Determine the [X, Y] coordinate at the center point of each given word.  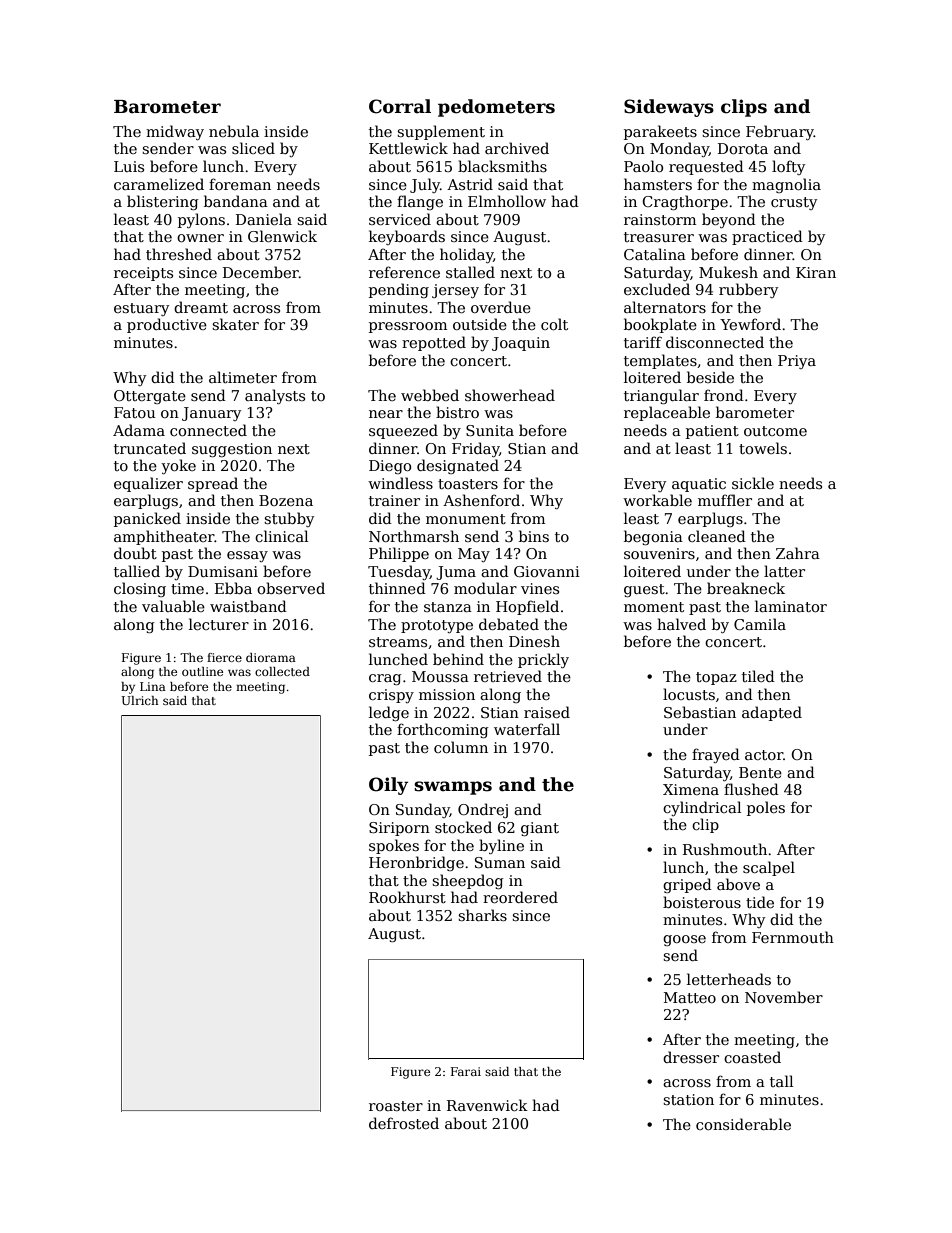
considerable [743, 1124]
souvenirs [659, 553]
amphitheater [164, 537]
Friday [475, 449]
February [780, 132]
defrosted [404, 1123]
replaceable [667, 413]
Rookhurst [407, 897]
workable [657, 500]
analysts [275, 396]
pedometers [496, 108]
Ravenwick [487, 1105]
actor [764, 755]
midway [175, 132]
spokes [394, 846]
